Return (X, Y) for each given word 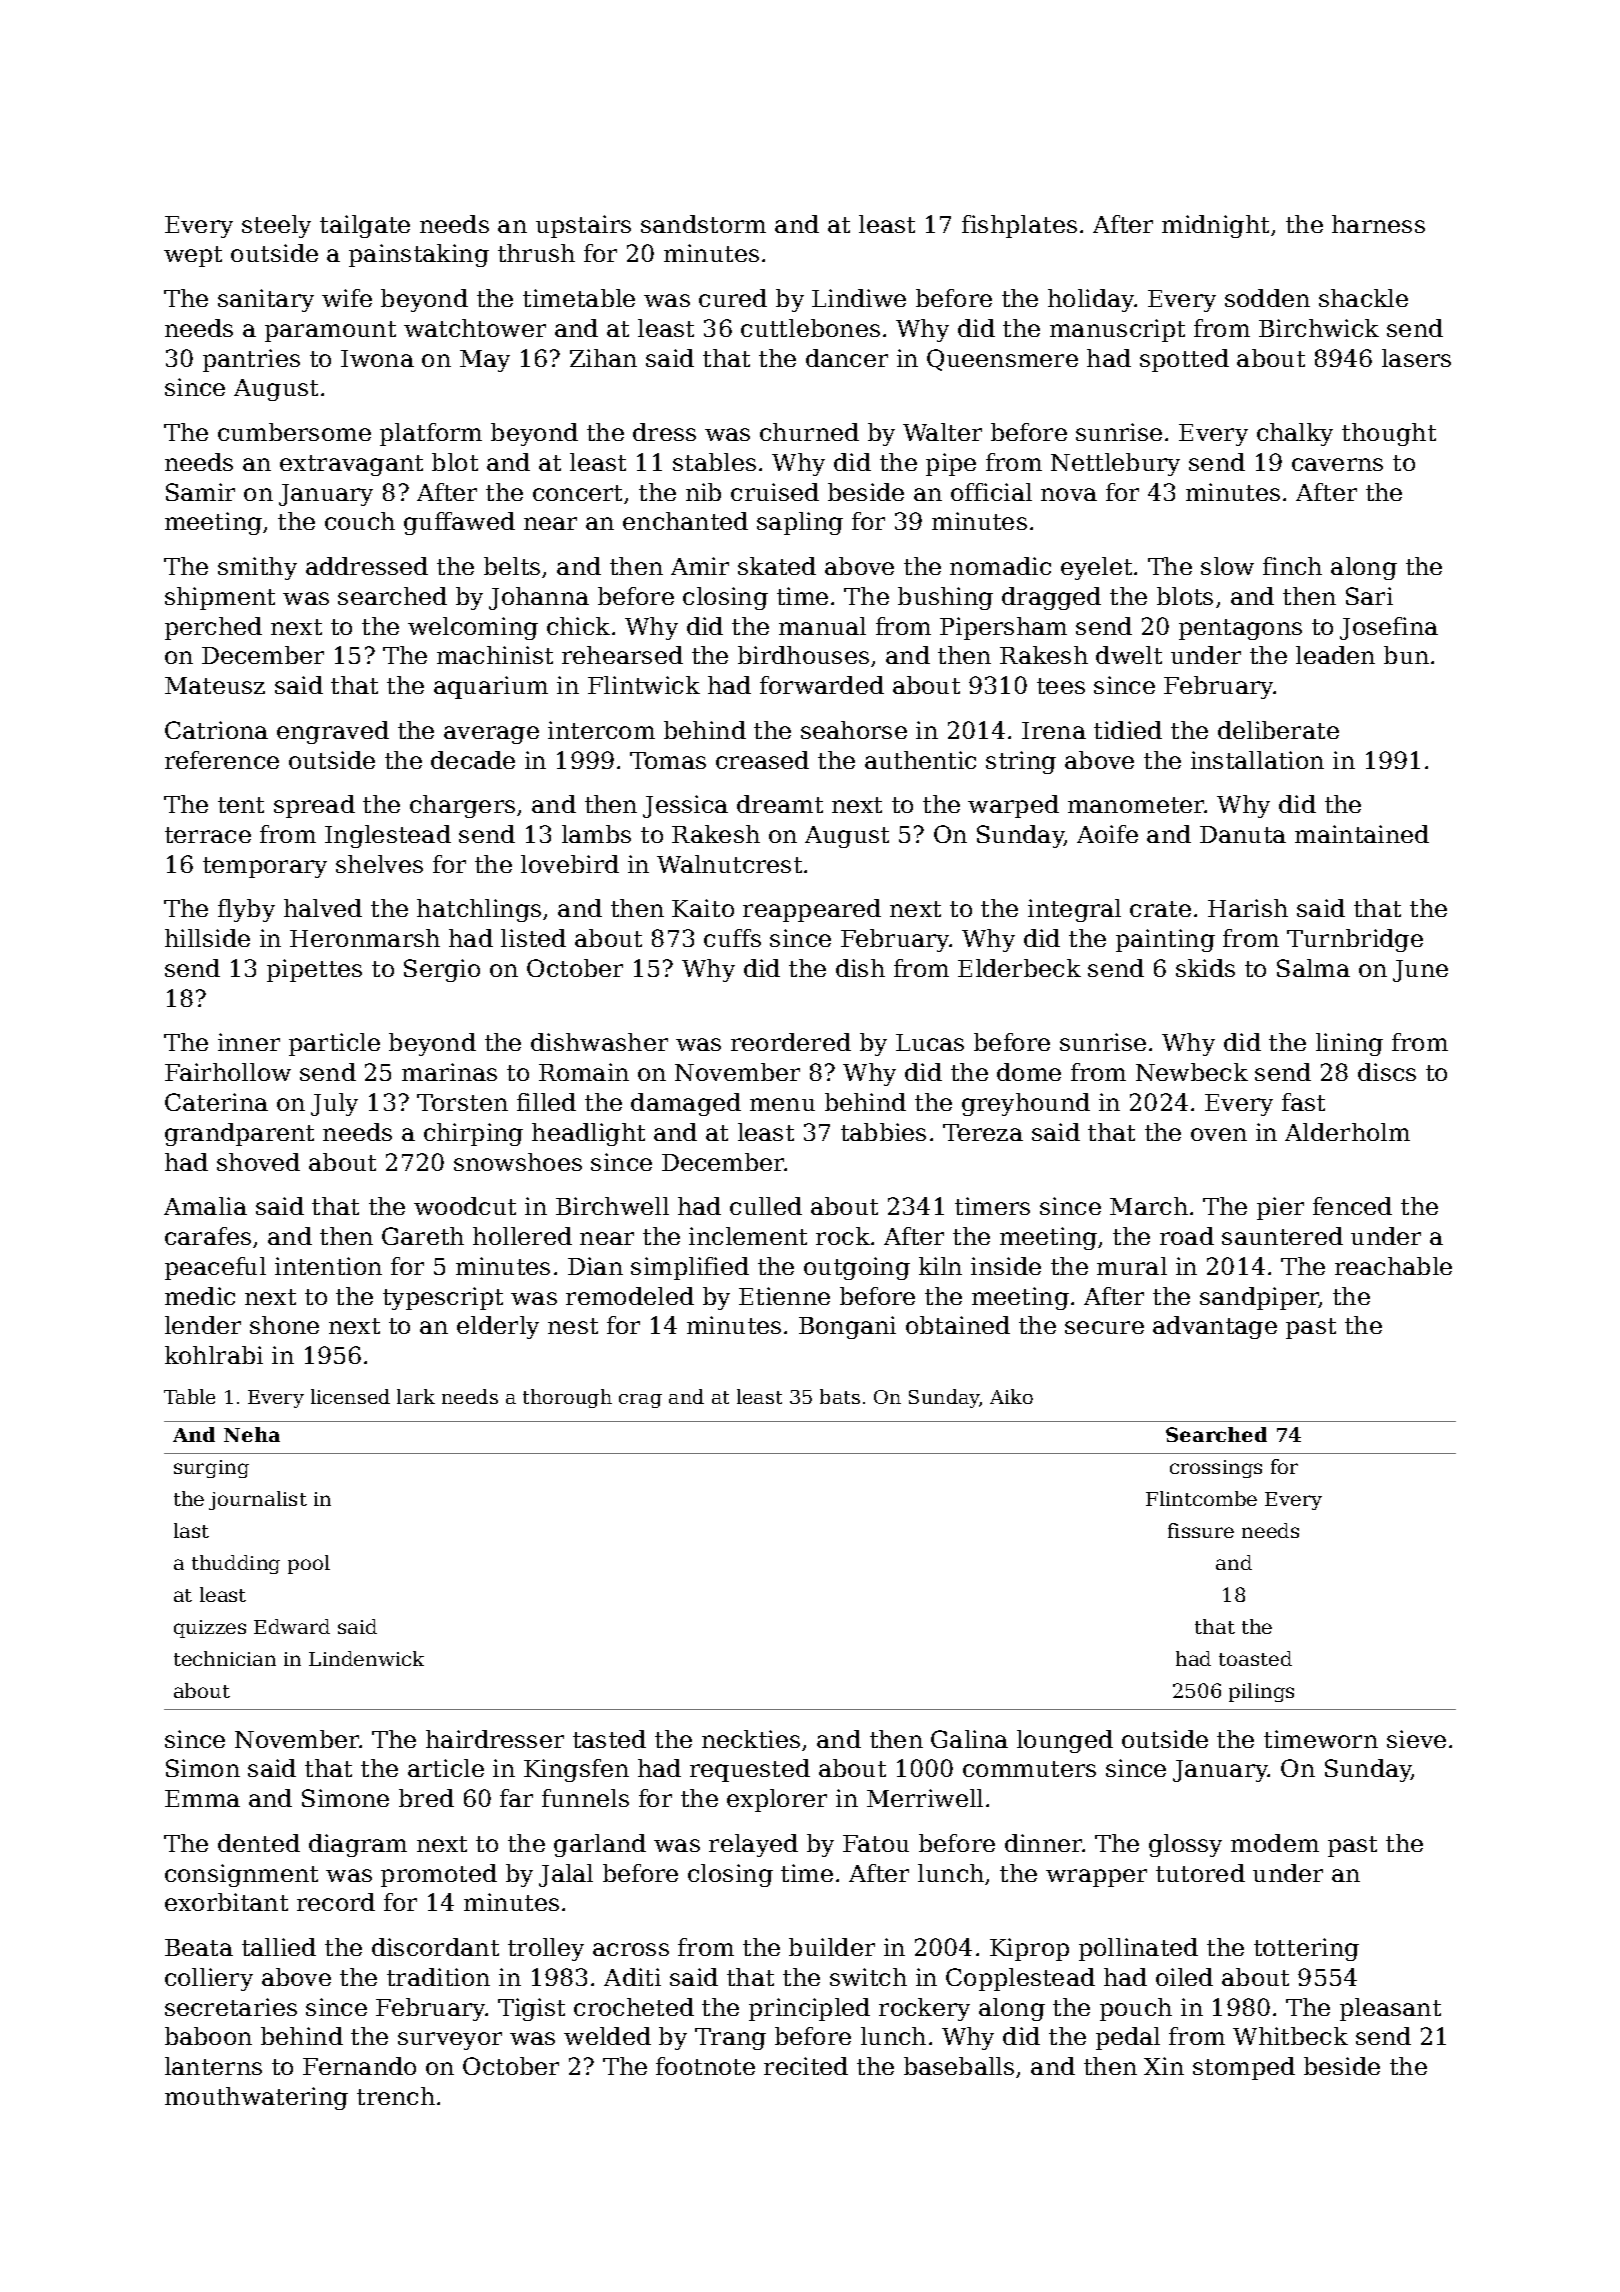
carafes (208, 1236)
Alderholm (1347, 1132)
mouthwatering (256, 2098)
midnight (1215, 226)
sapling (800, 523)
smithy (257, 568)
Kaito (703, 908)
